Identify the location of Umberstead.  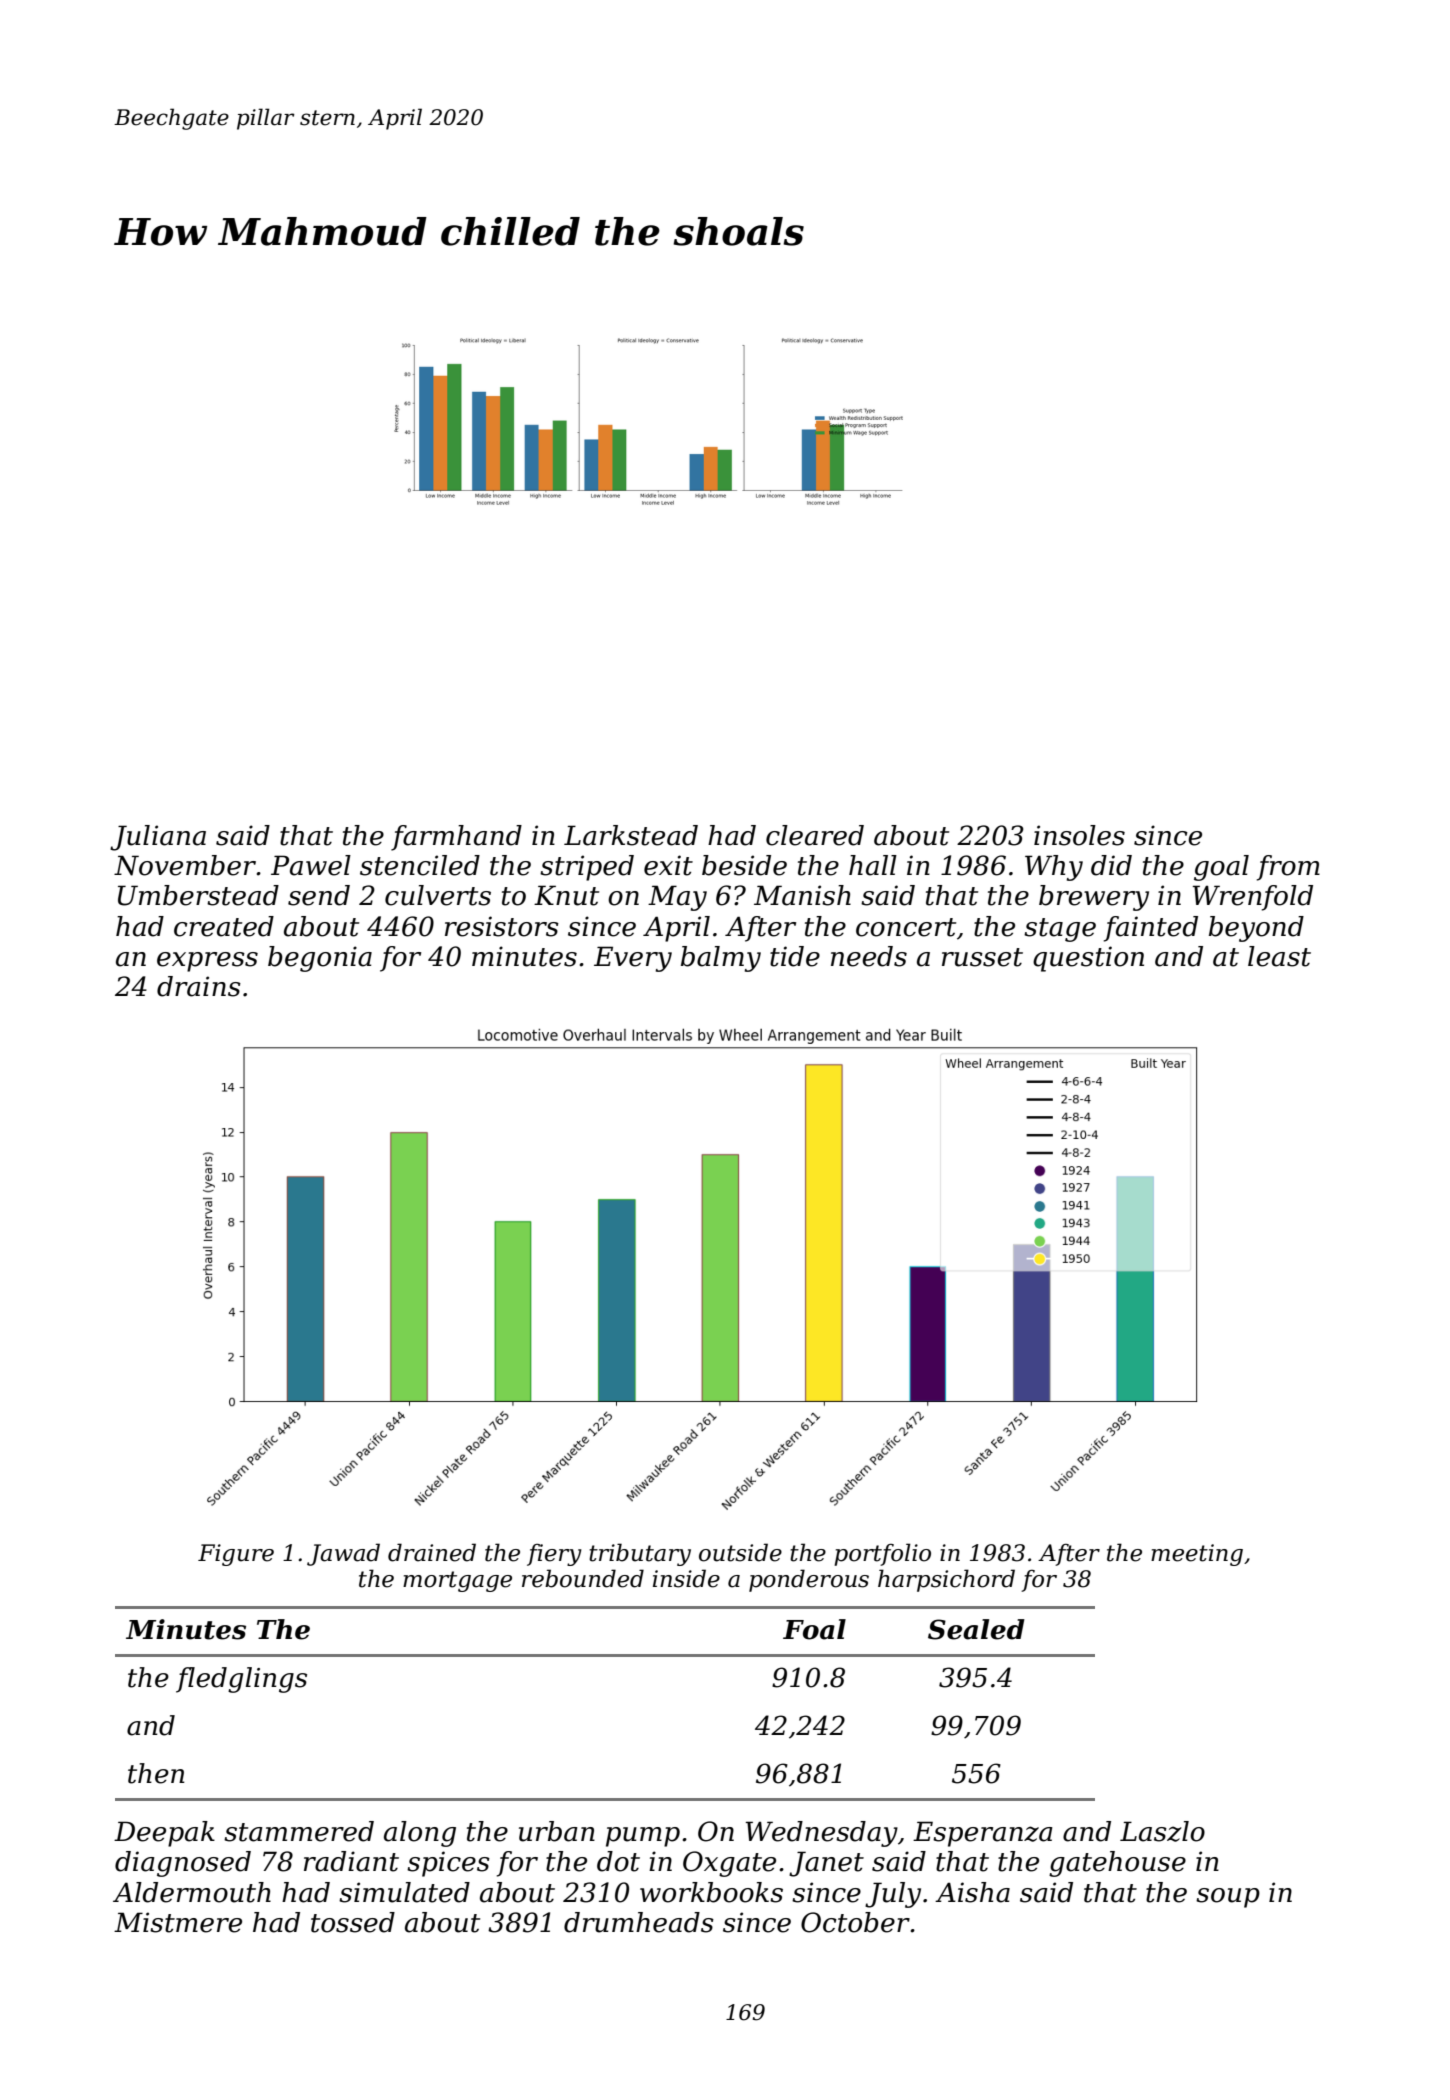
(198, 895).
